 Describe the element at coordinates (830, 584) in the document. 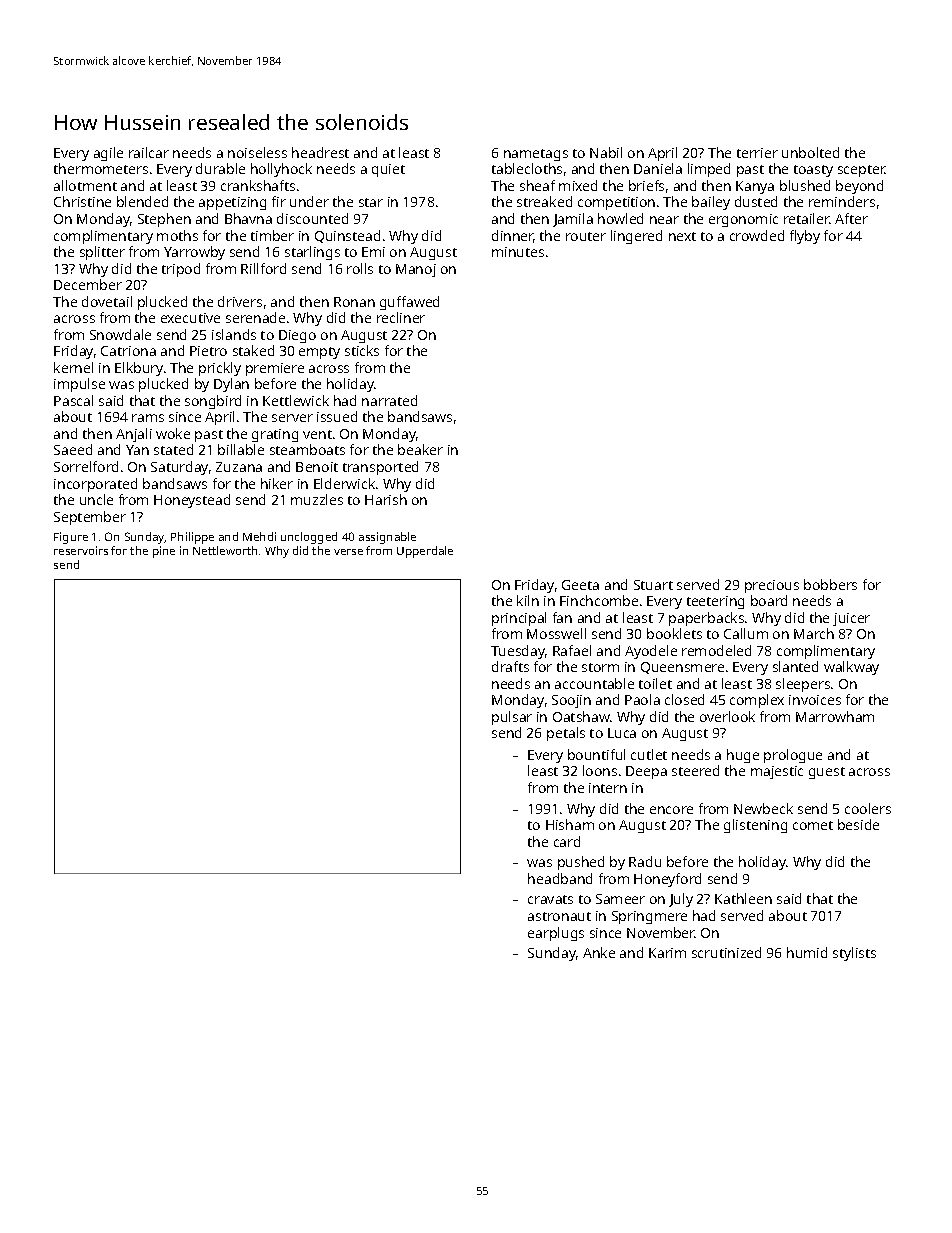

I see `bobbers` at that location.
